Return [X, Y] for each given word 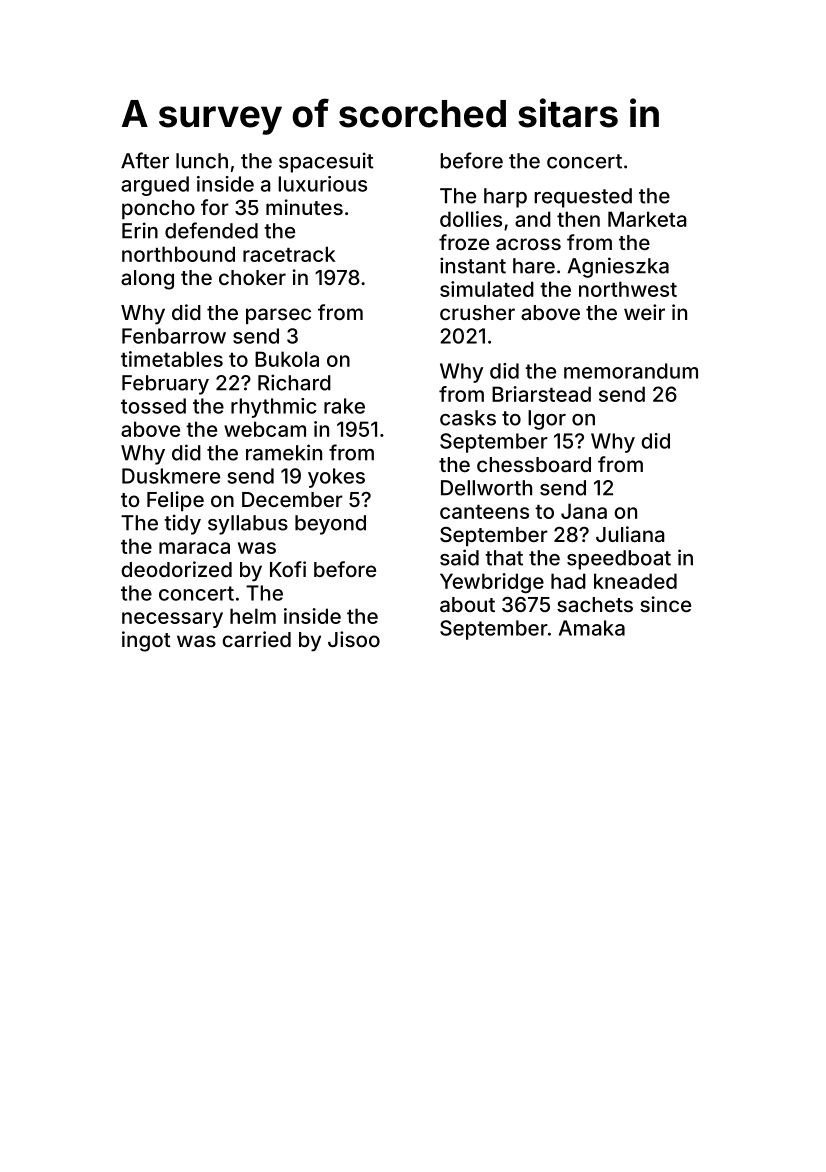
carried [256, 639]
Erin [140, 230]
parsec [278, 316]
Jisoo [354, 639]
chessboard [534, 464]
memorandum [631, 371]
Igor [547, 420]
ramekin [284, 452]
